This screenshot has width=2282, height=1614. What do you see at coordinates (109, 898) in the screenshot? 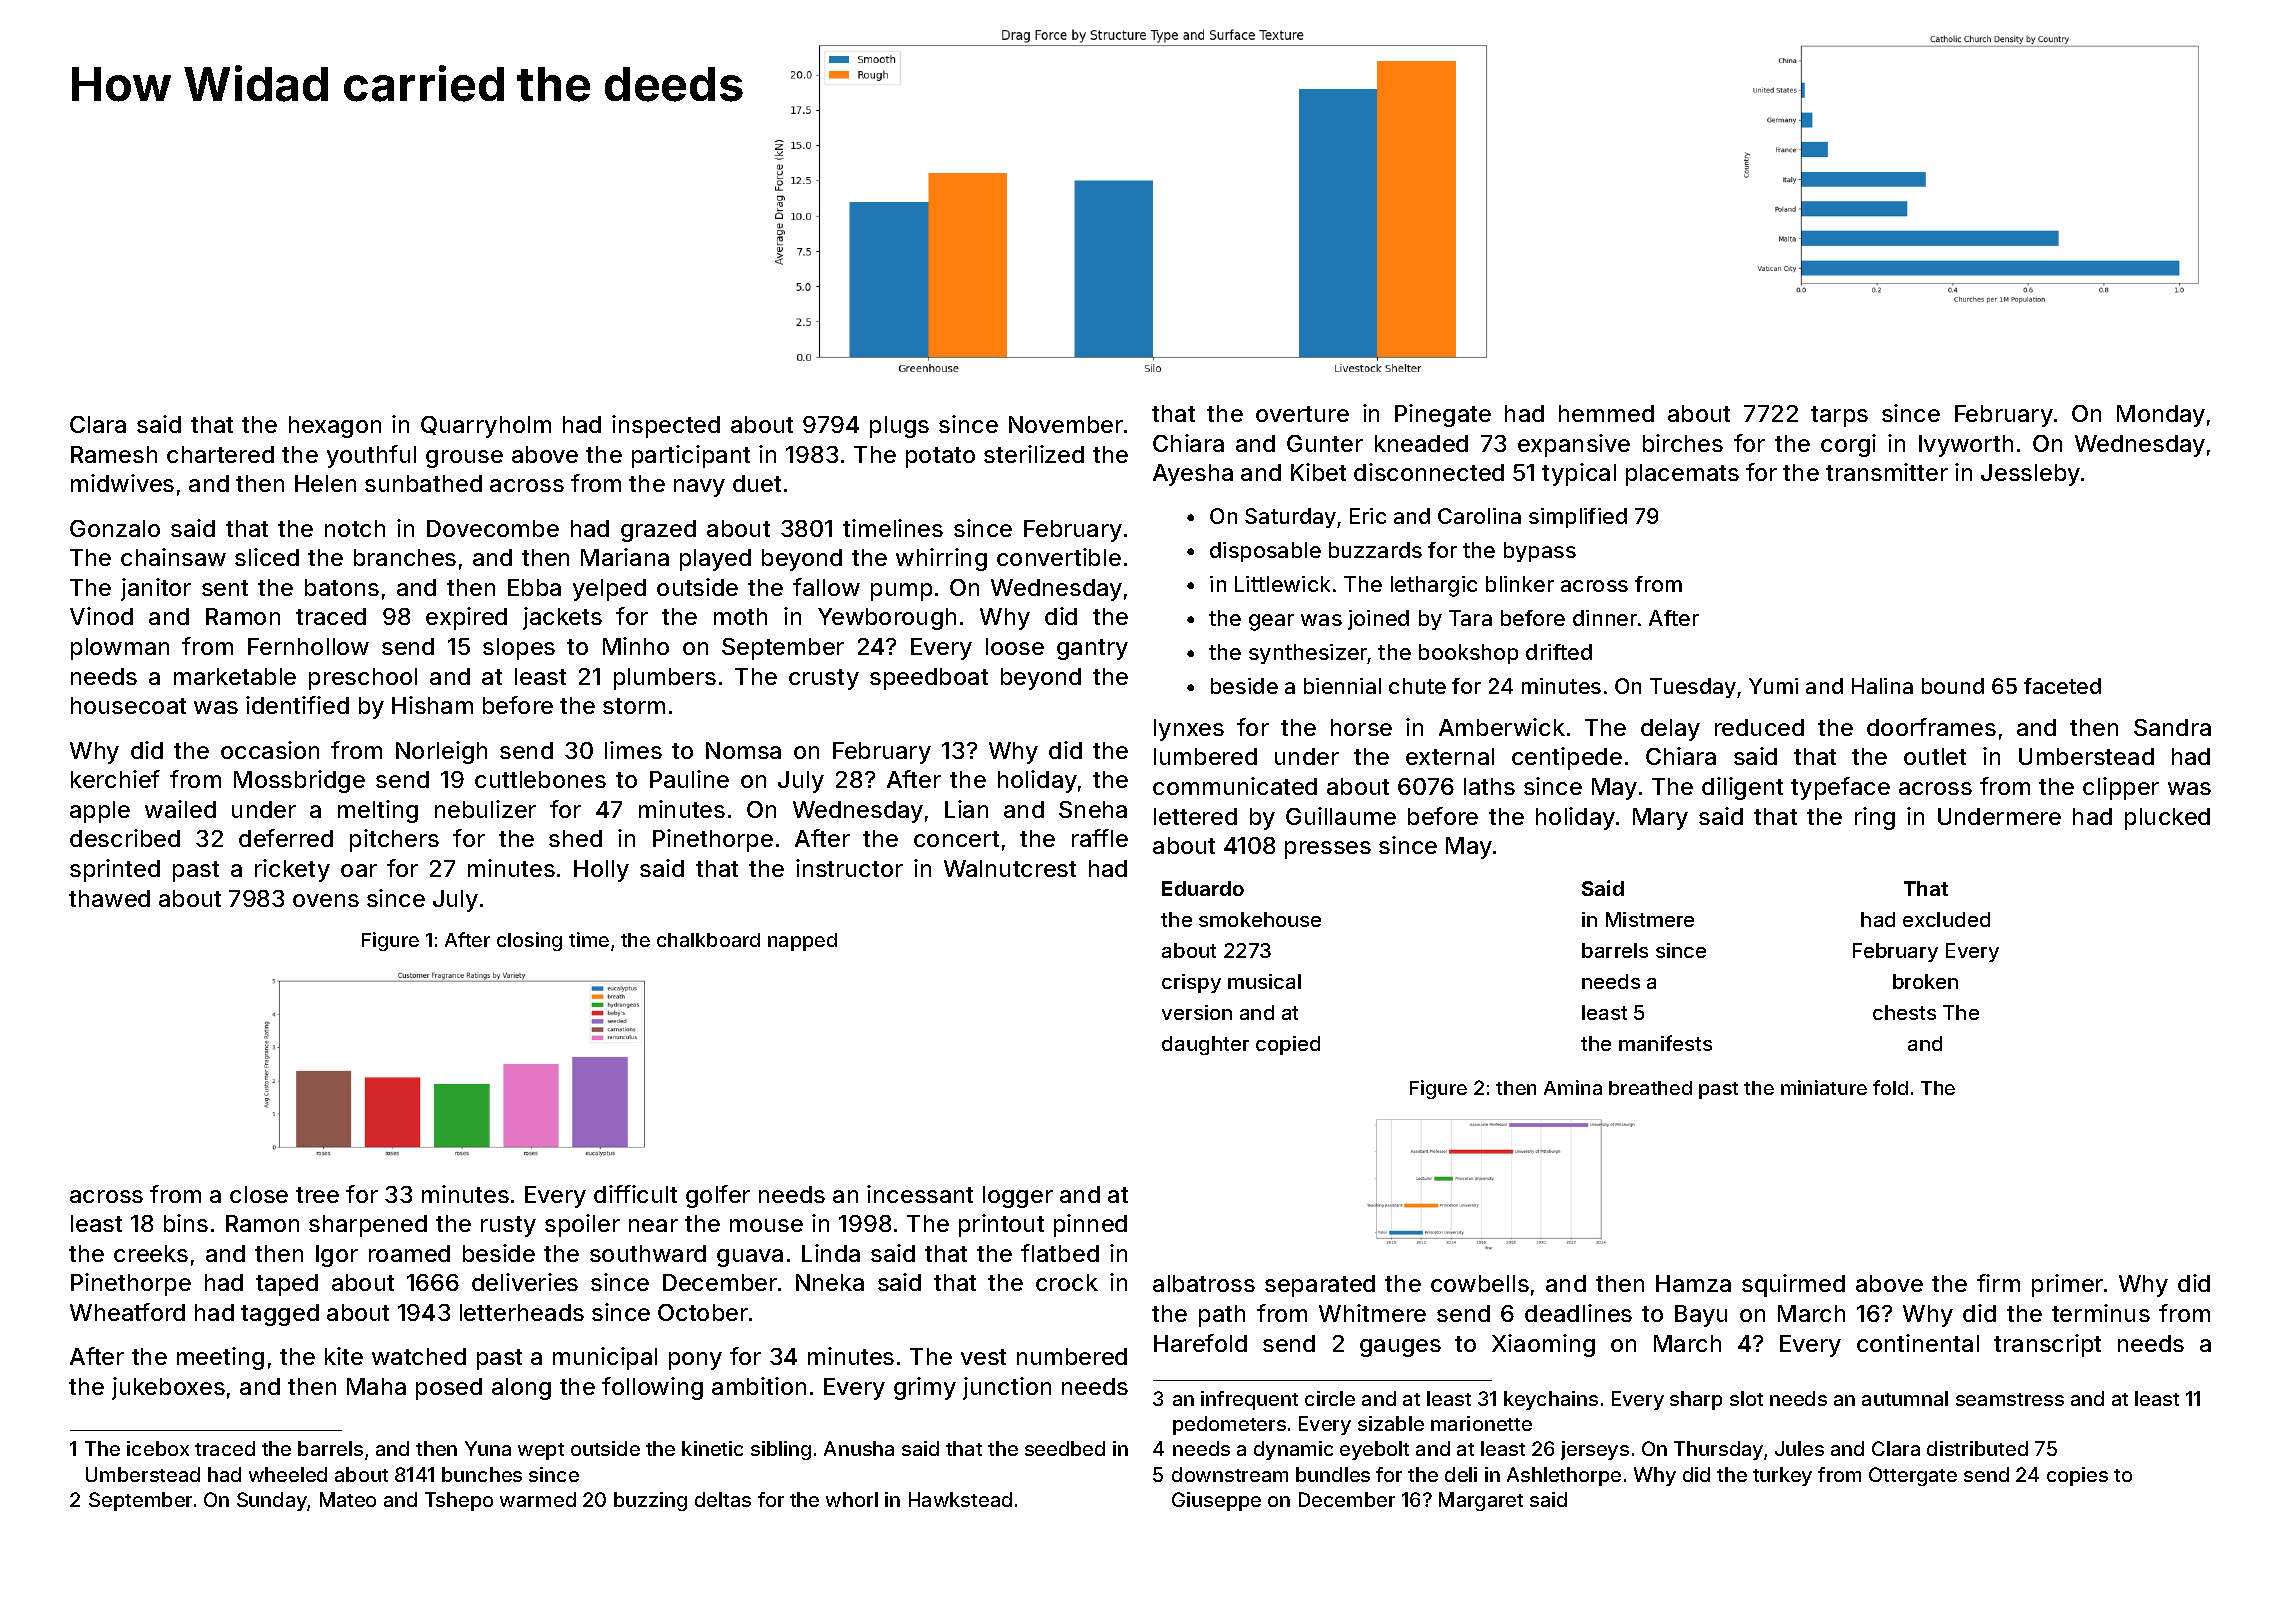
I see `thawed` at bounding box center [109, 898].
